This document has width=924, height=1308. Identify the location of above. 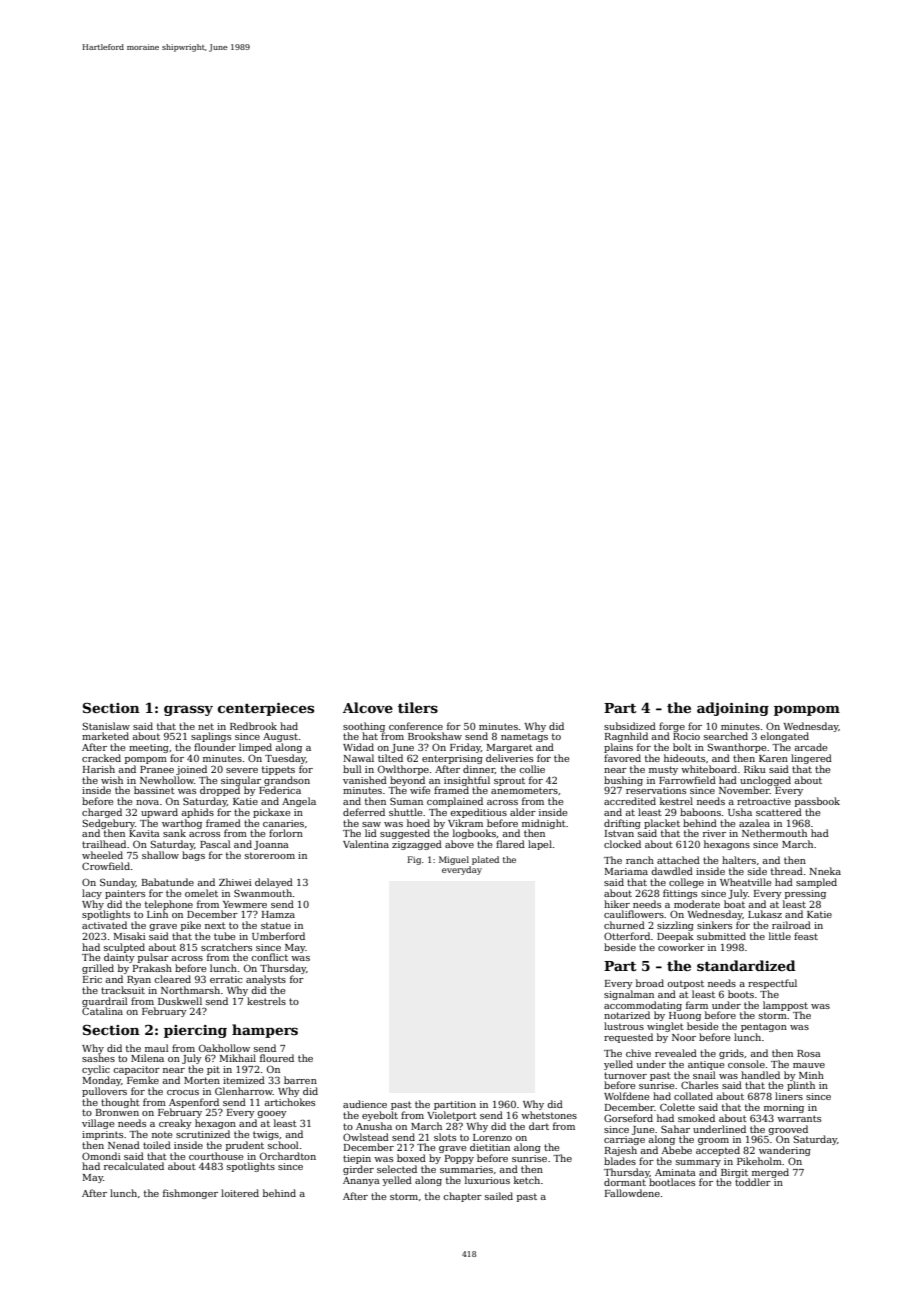
(459, 844).
